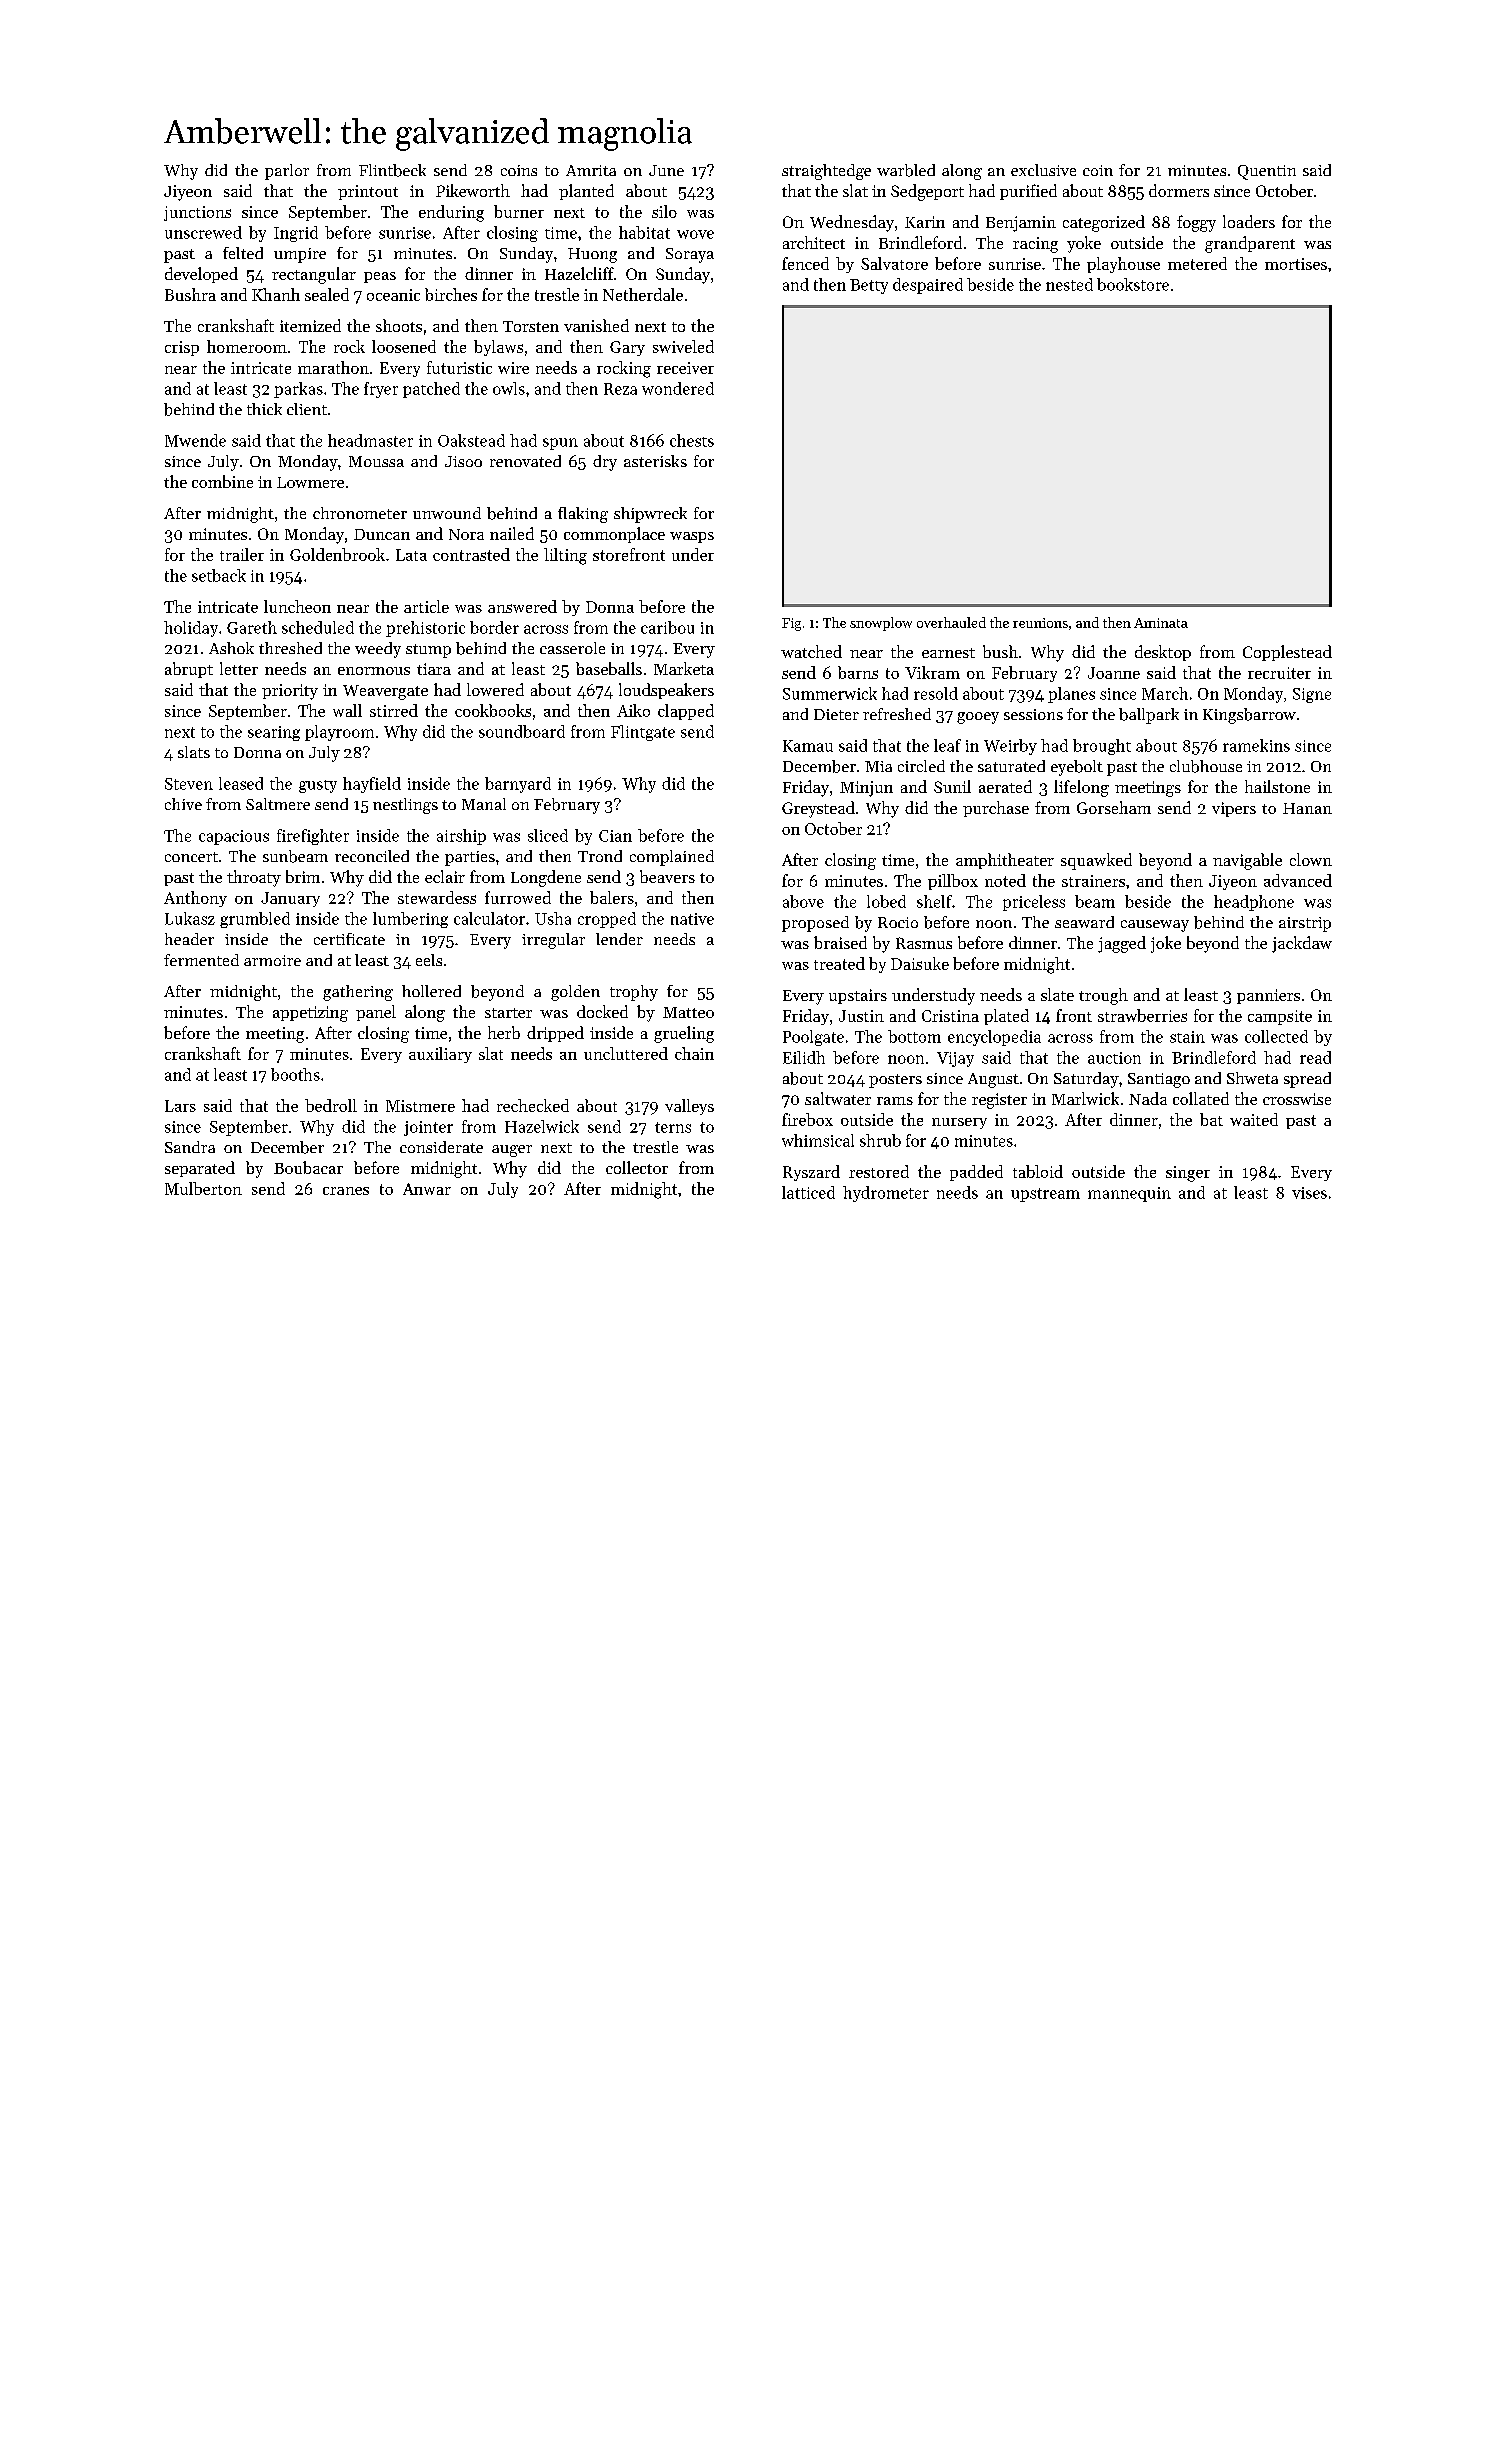 Image resolution: width=1496 pixels, height=2464 pixels. I want to click on abrupt, so click(189, 670).
